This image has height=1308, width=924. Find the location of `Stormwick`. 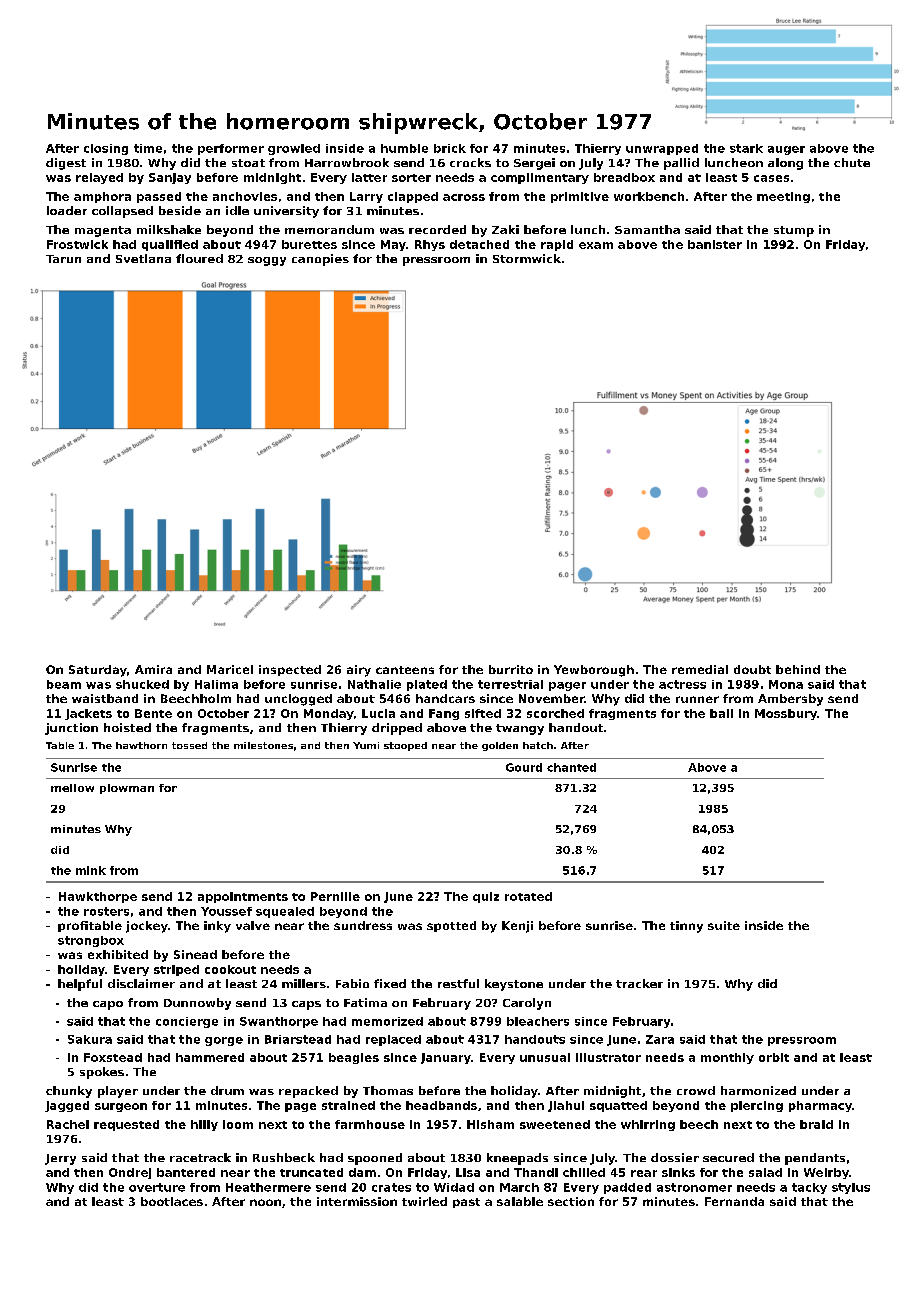

Stormwick is located at coordinates (527, 258).
